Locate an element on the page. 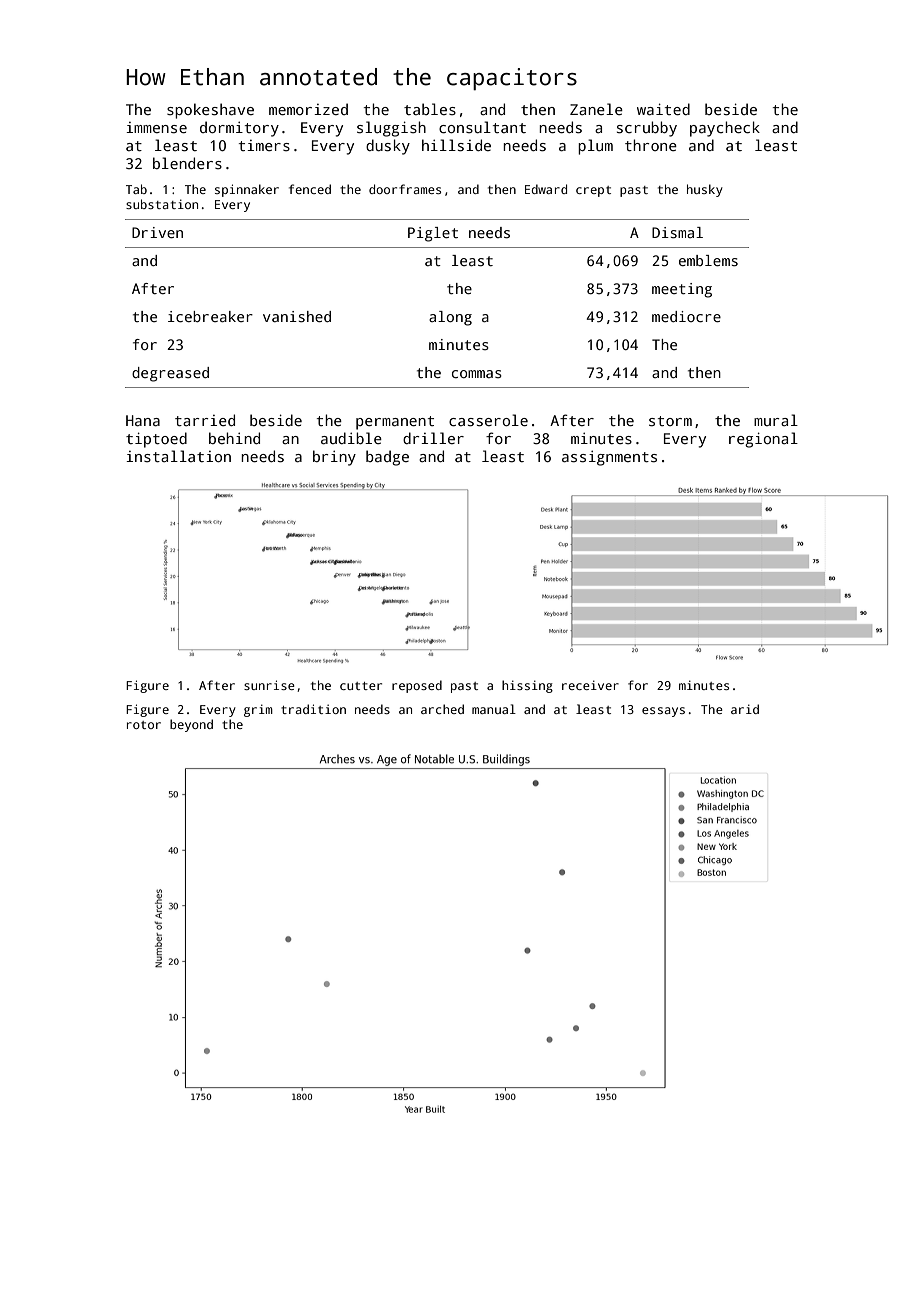 This image has height=1314, width=924. sunrise is located at coordinates (269, 685).
